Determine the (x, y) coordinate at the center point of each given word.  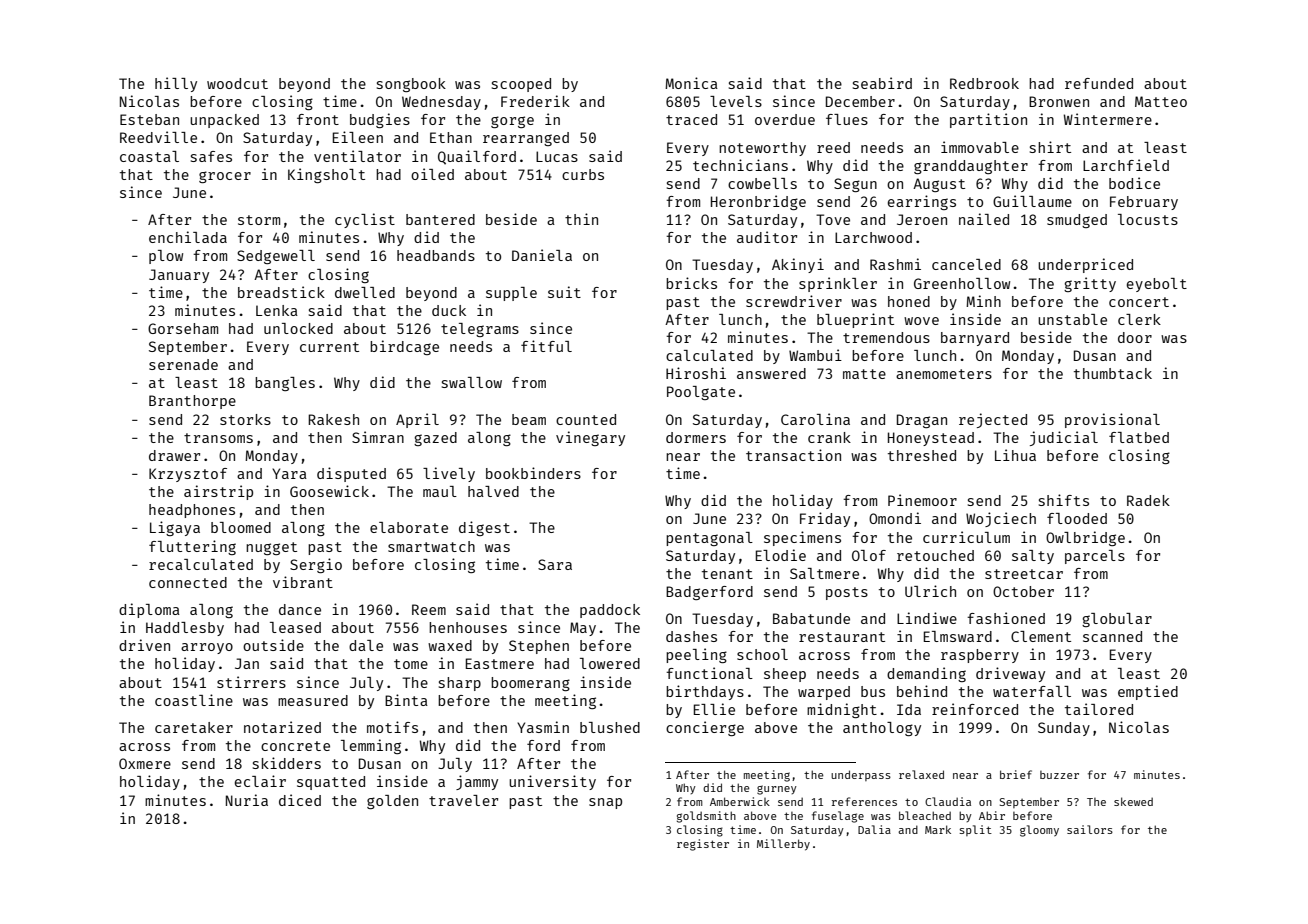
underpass (861, 775)
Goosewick (329, 491)
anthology (882, 729)
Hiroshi (696, 373)
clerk (1139, 319)
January (179, 276)
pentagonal (709, 539)
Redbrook (984, 83)
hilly (176, 84)
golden (392, 802)
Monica (691, 83)
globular (1117, 620)
